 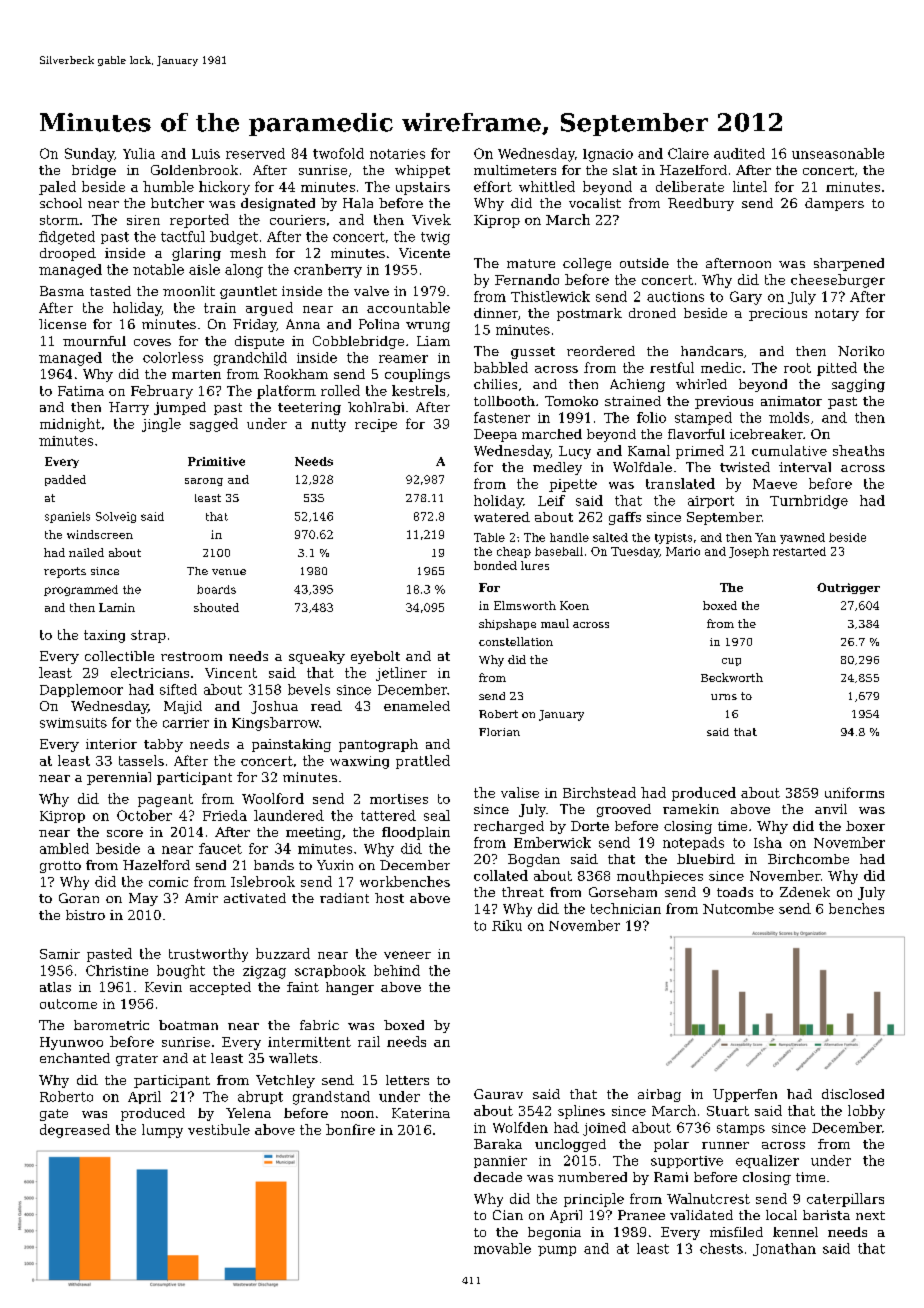 What do you see at coordinates (328, 271) in the screenshot?
I see `cranberry` at bounding box center [328, 271].
